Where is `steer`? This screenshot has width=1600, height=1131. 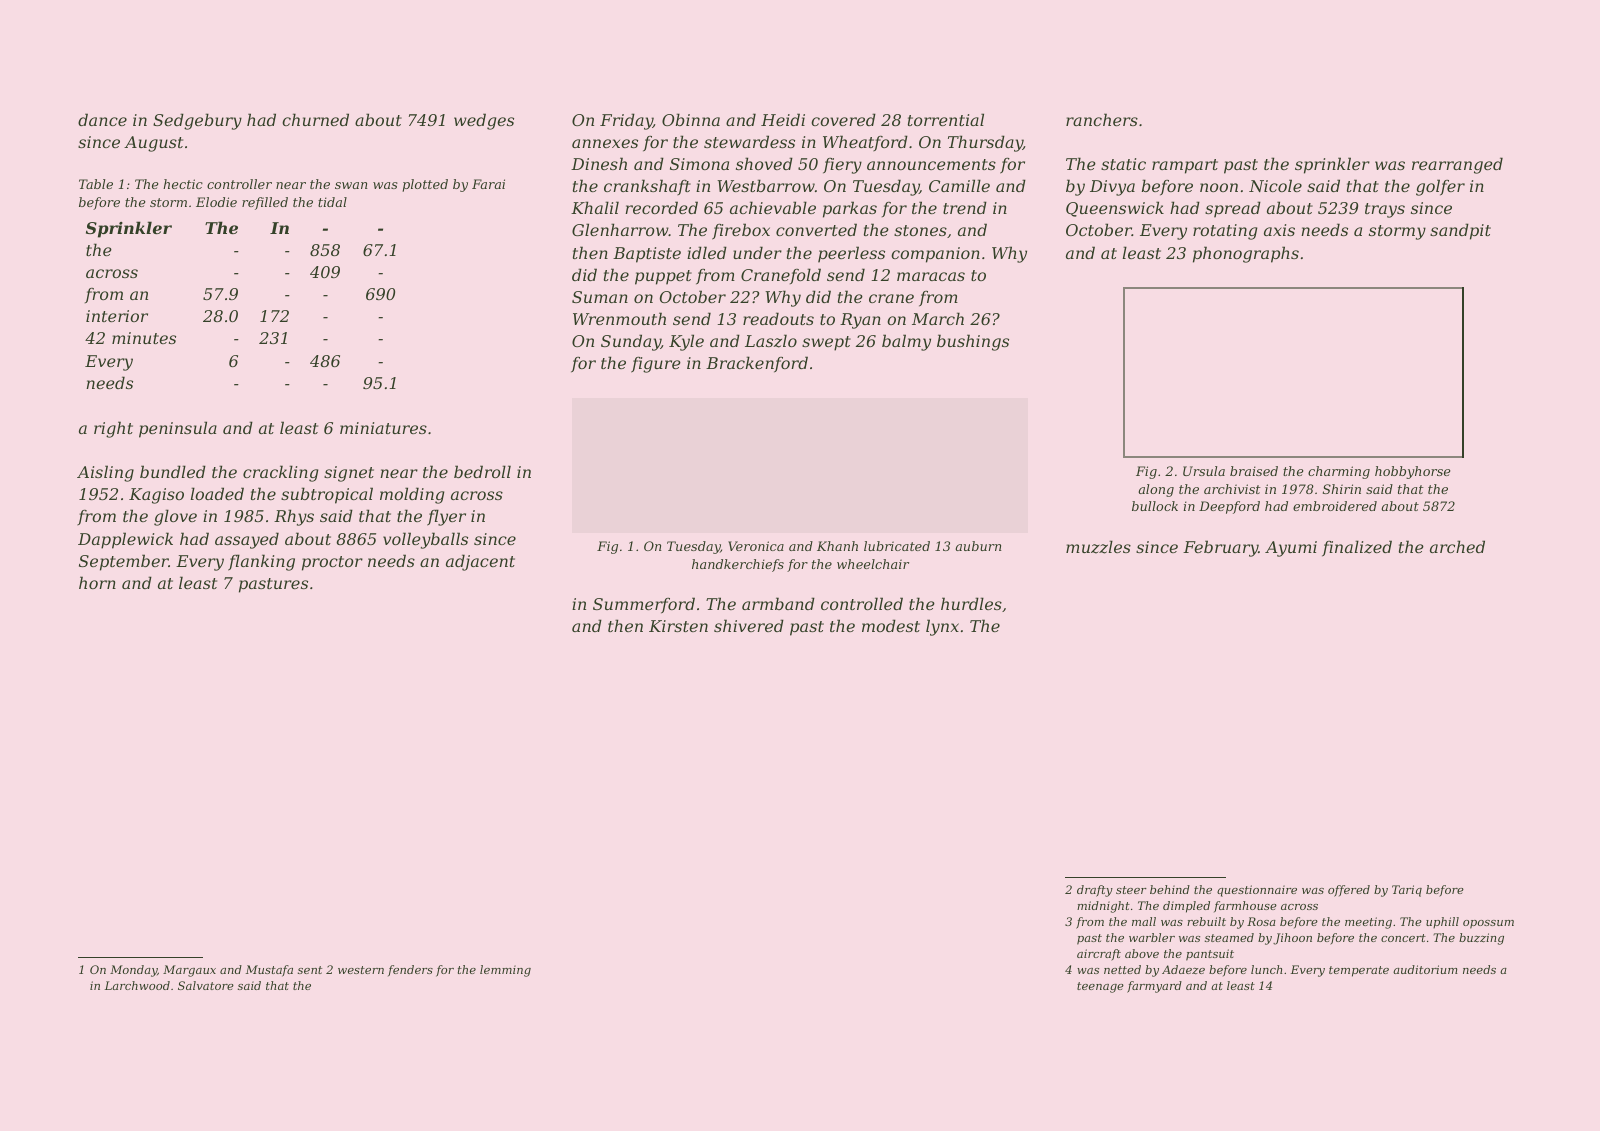 steer is located at coordinates (1131, 890).
